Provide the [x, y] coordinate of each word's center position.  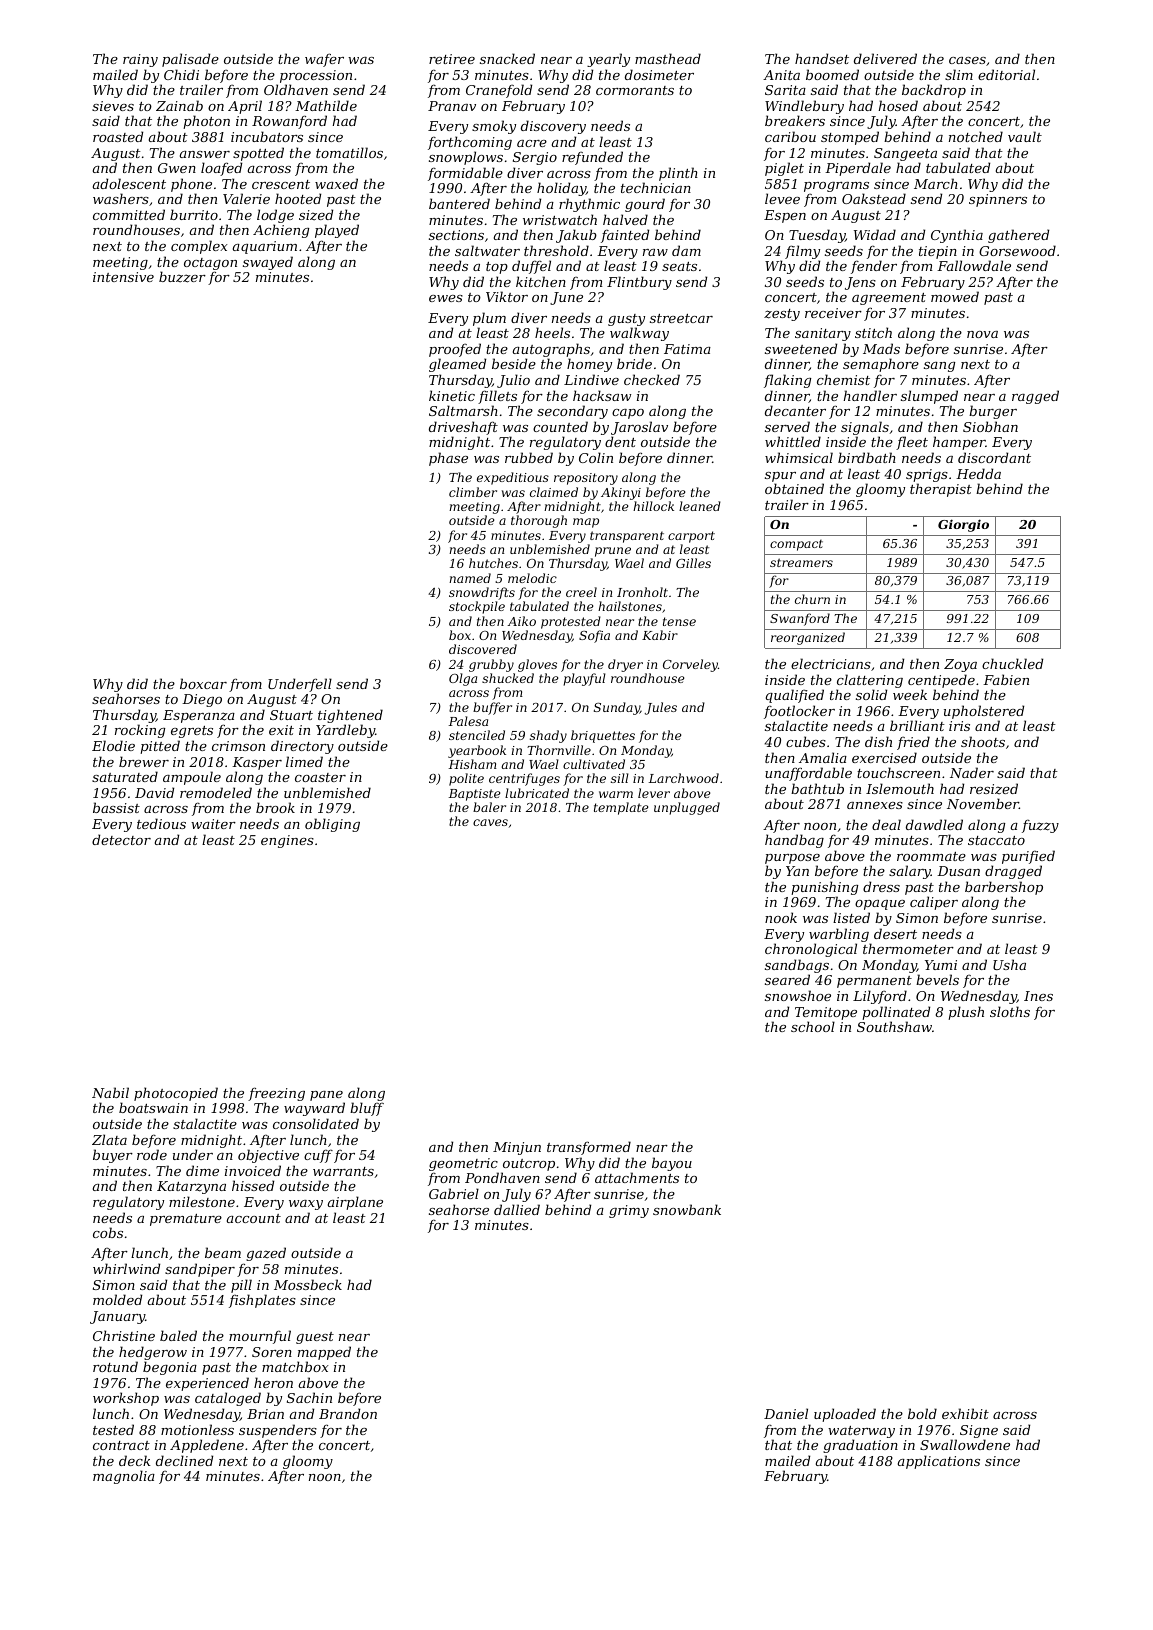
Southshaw [894, 1026]
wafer [324, 60]
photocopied [176, 1094]
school [813, 1026]
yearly [608, 60]
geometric [464, 1165]
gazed [266, 1254]
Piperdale [858, 169]
